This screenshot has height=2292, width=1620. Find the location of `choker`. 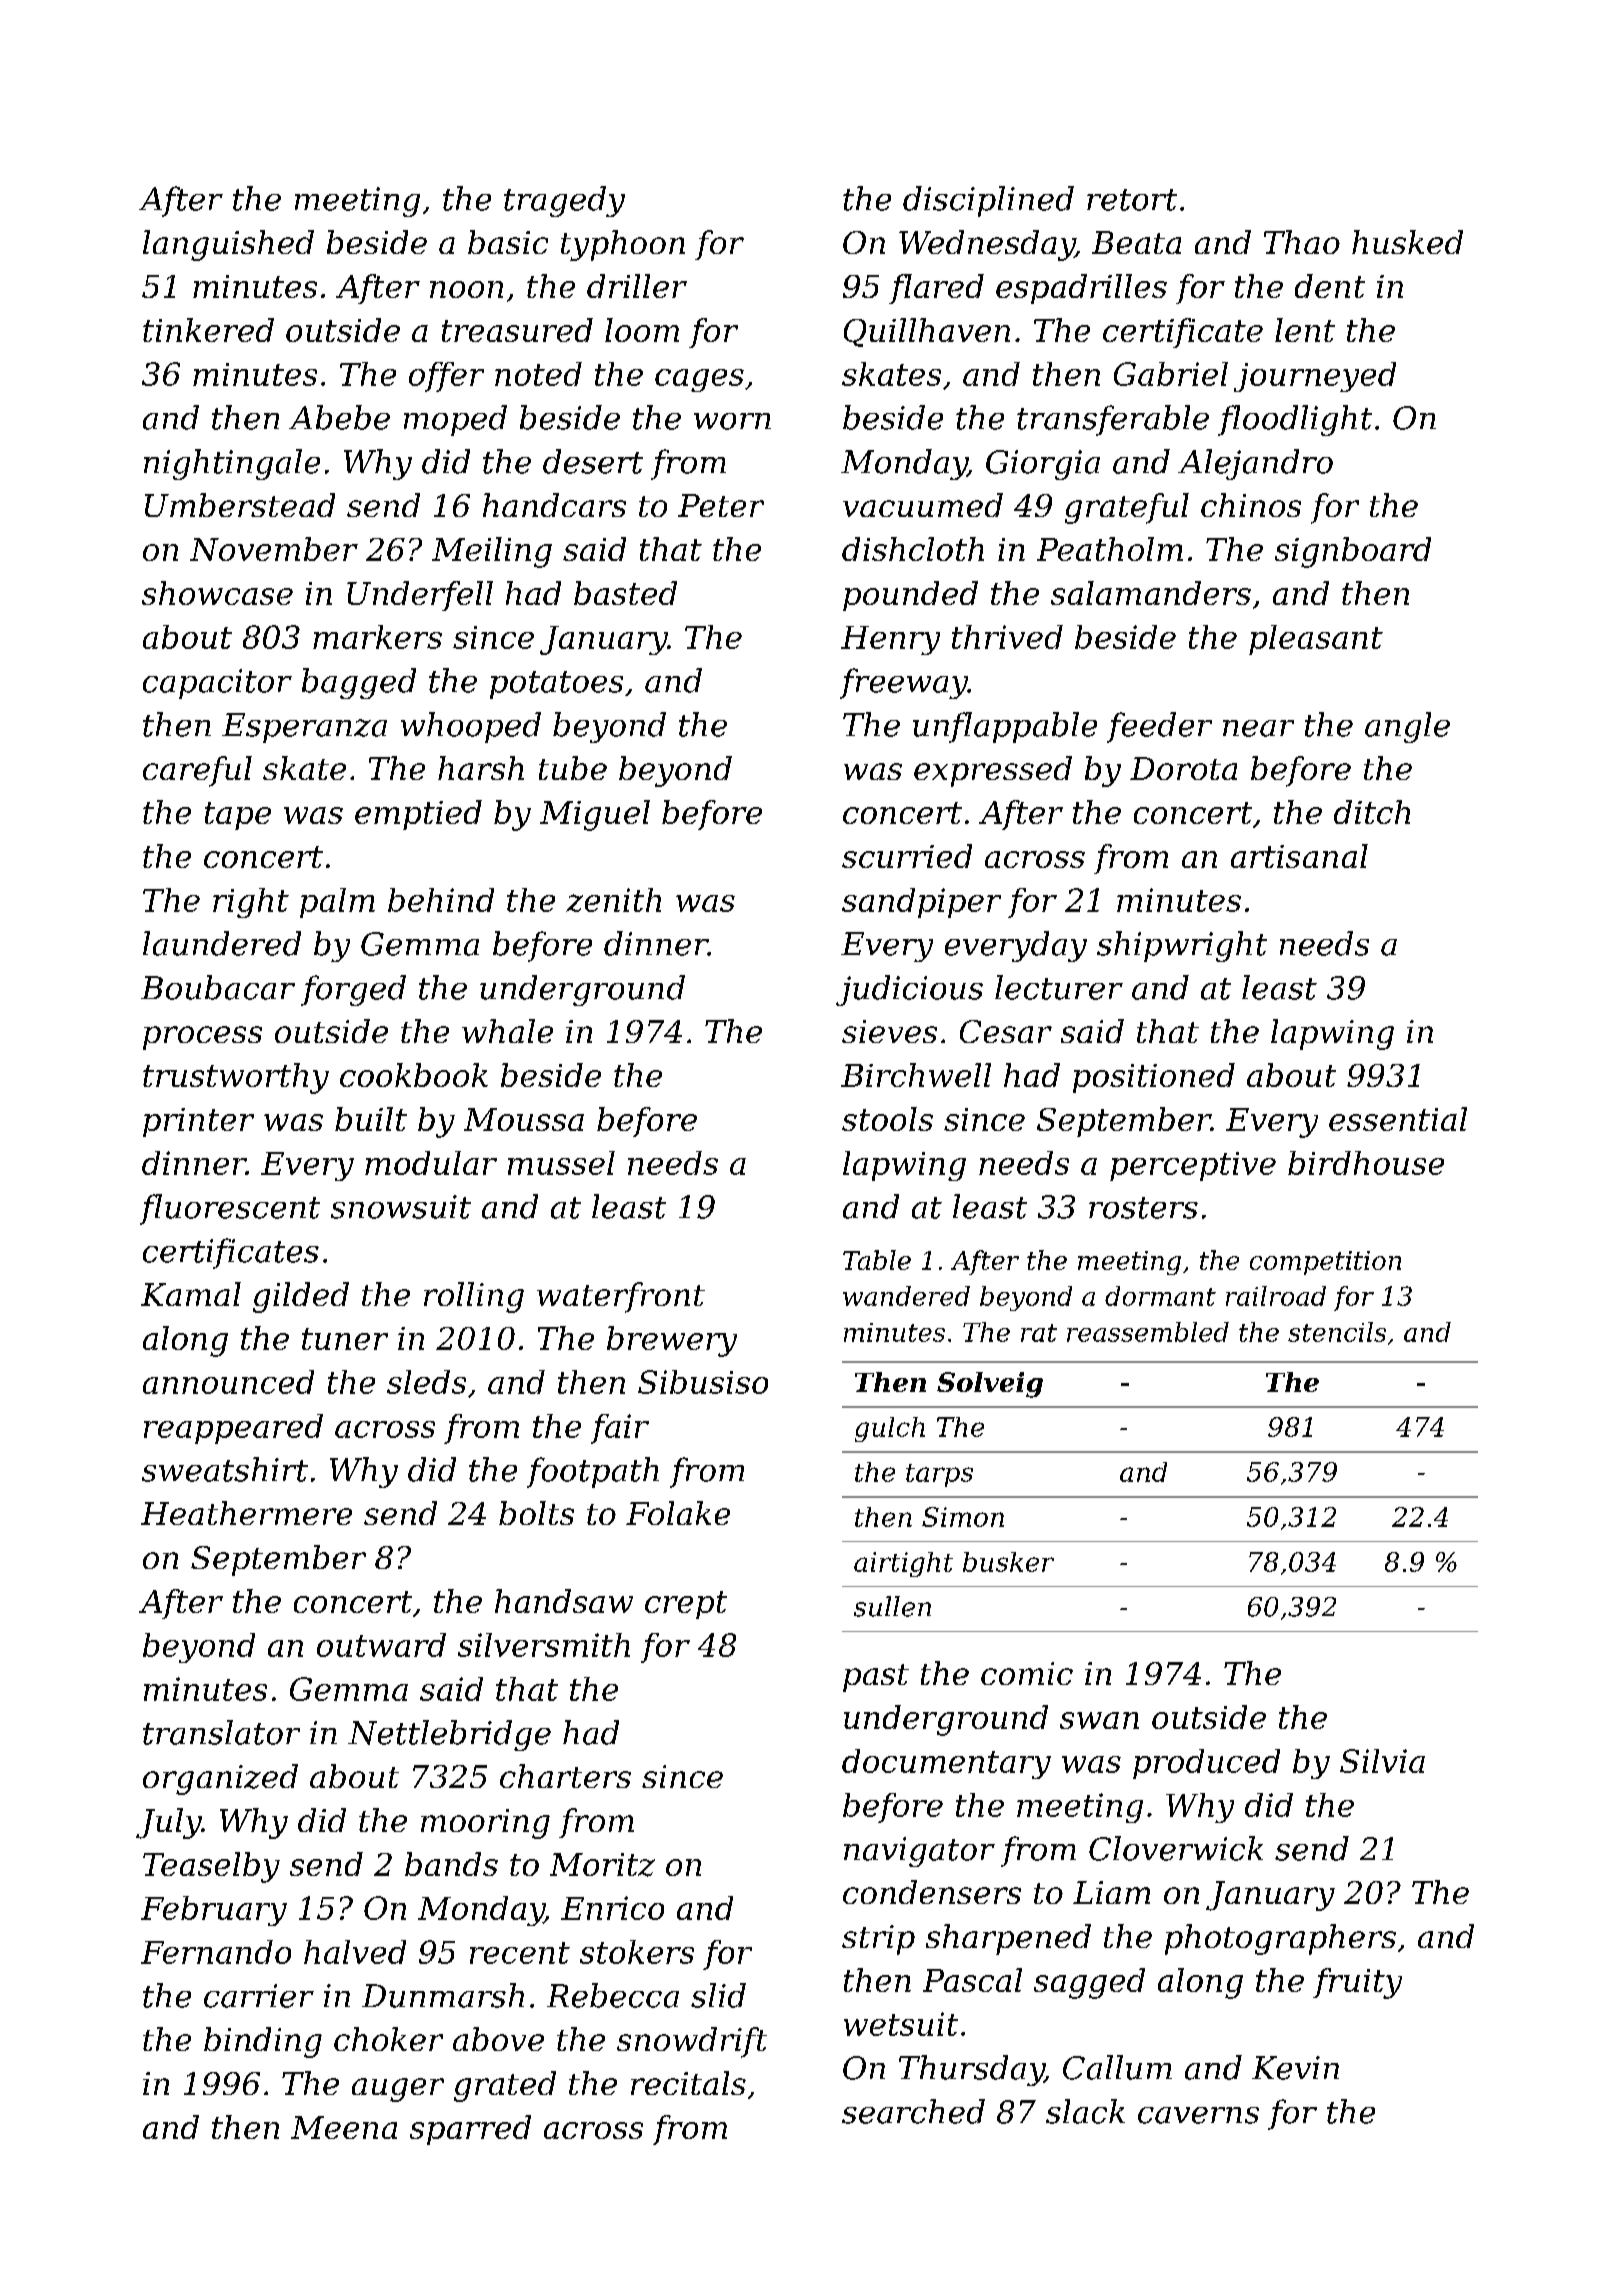

choker is located at coordinates (388, 2039).
